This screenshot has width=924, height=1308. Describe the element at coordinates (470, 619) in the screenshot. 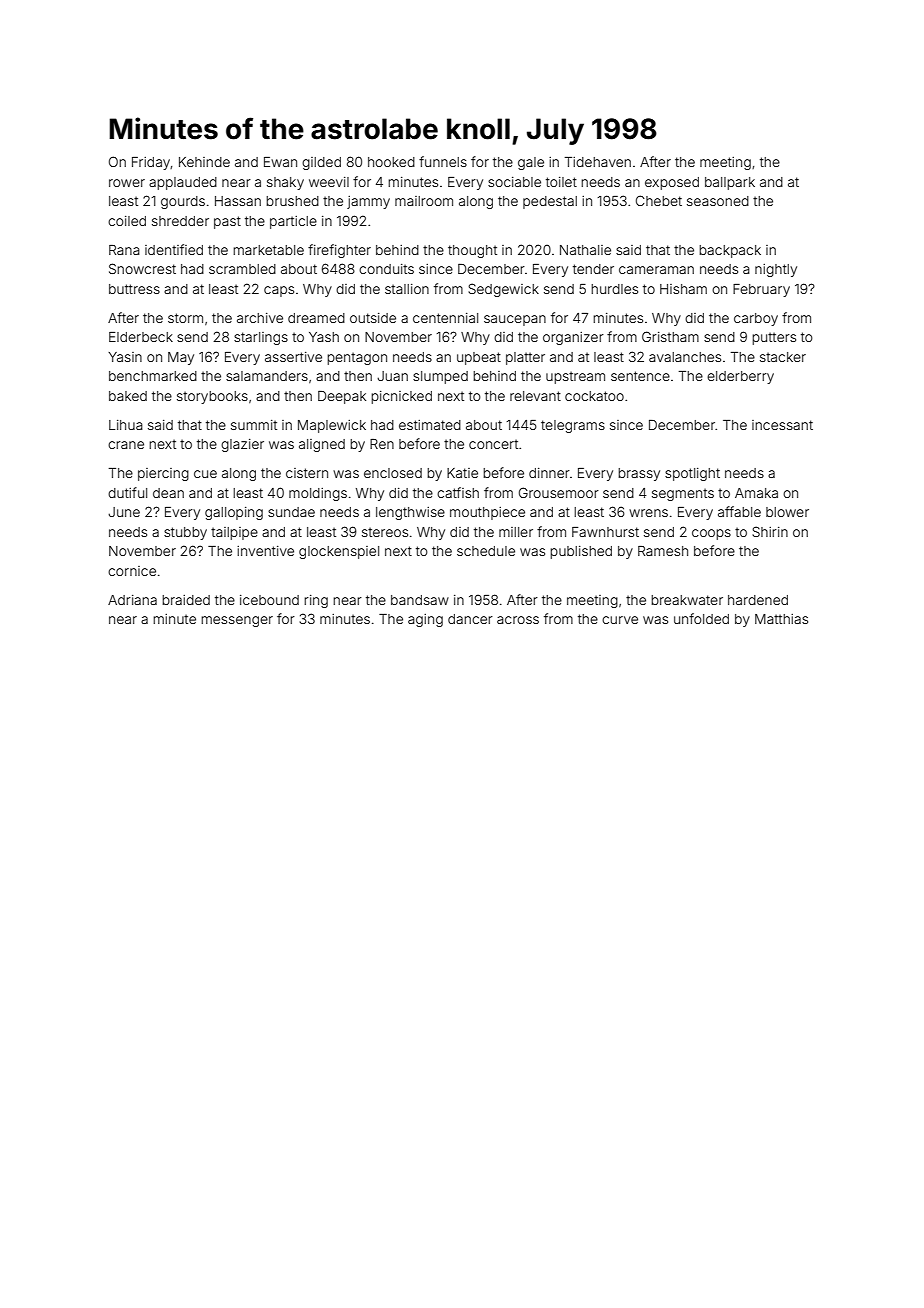

I see `dancer` at that location.
